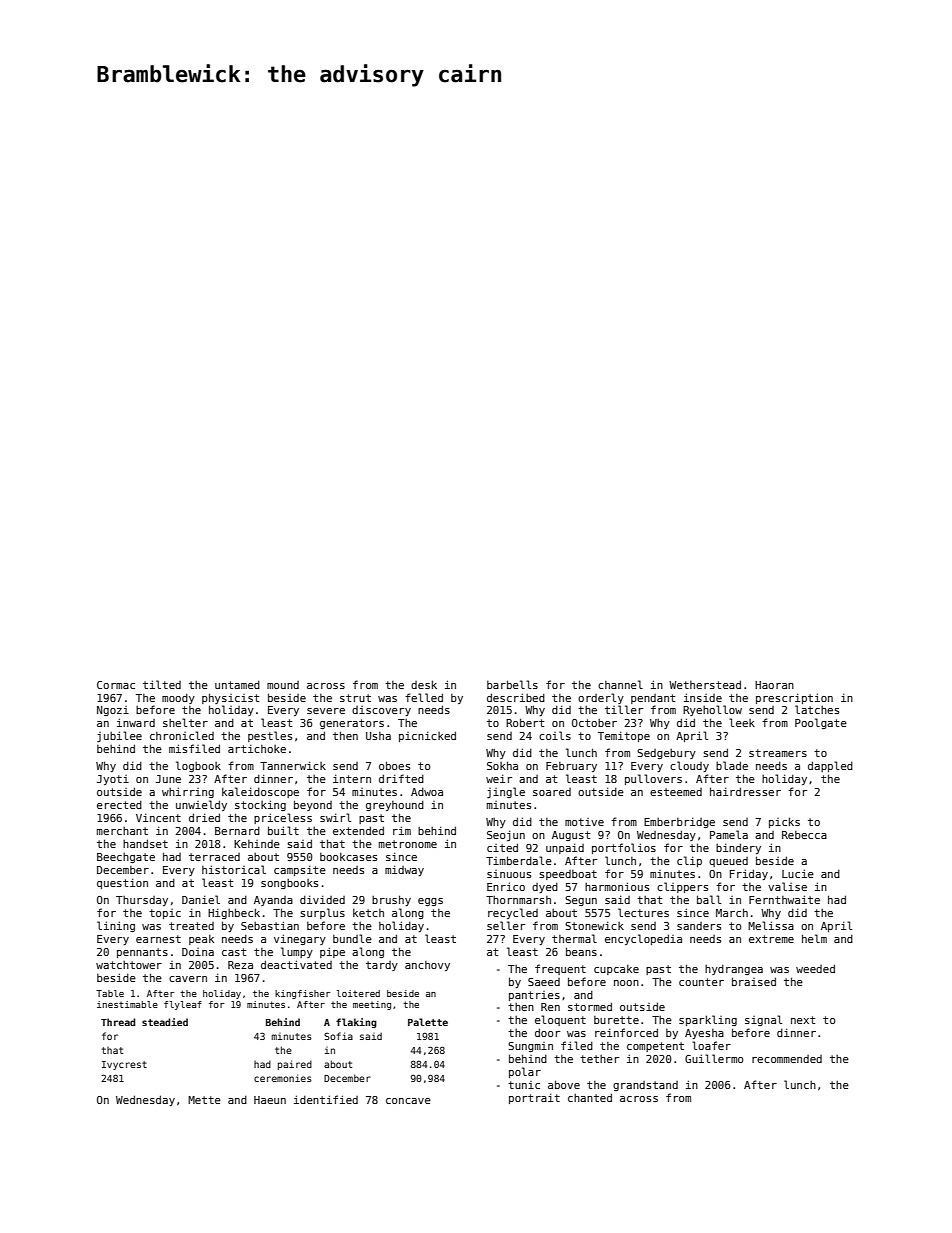  What do you see at coordinates (372, 1005) in the screenshot?
I see `meeting` at bounding box center [372, 1005].
